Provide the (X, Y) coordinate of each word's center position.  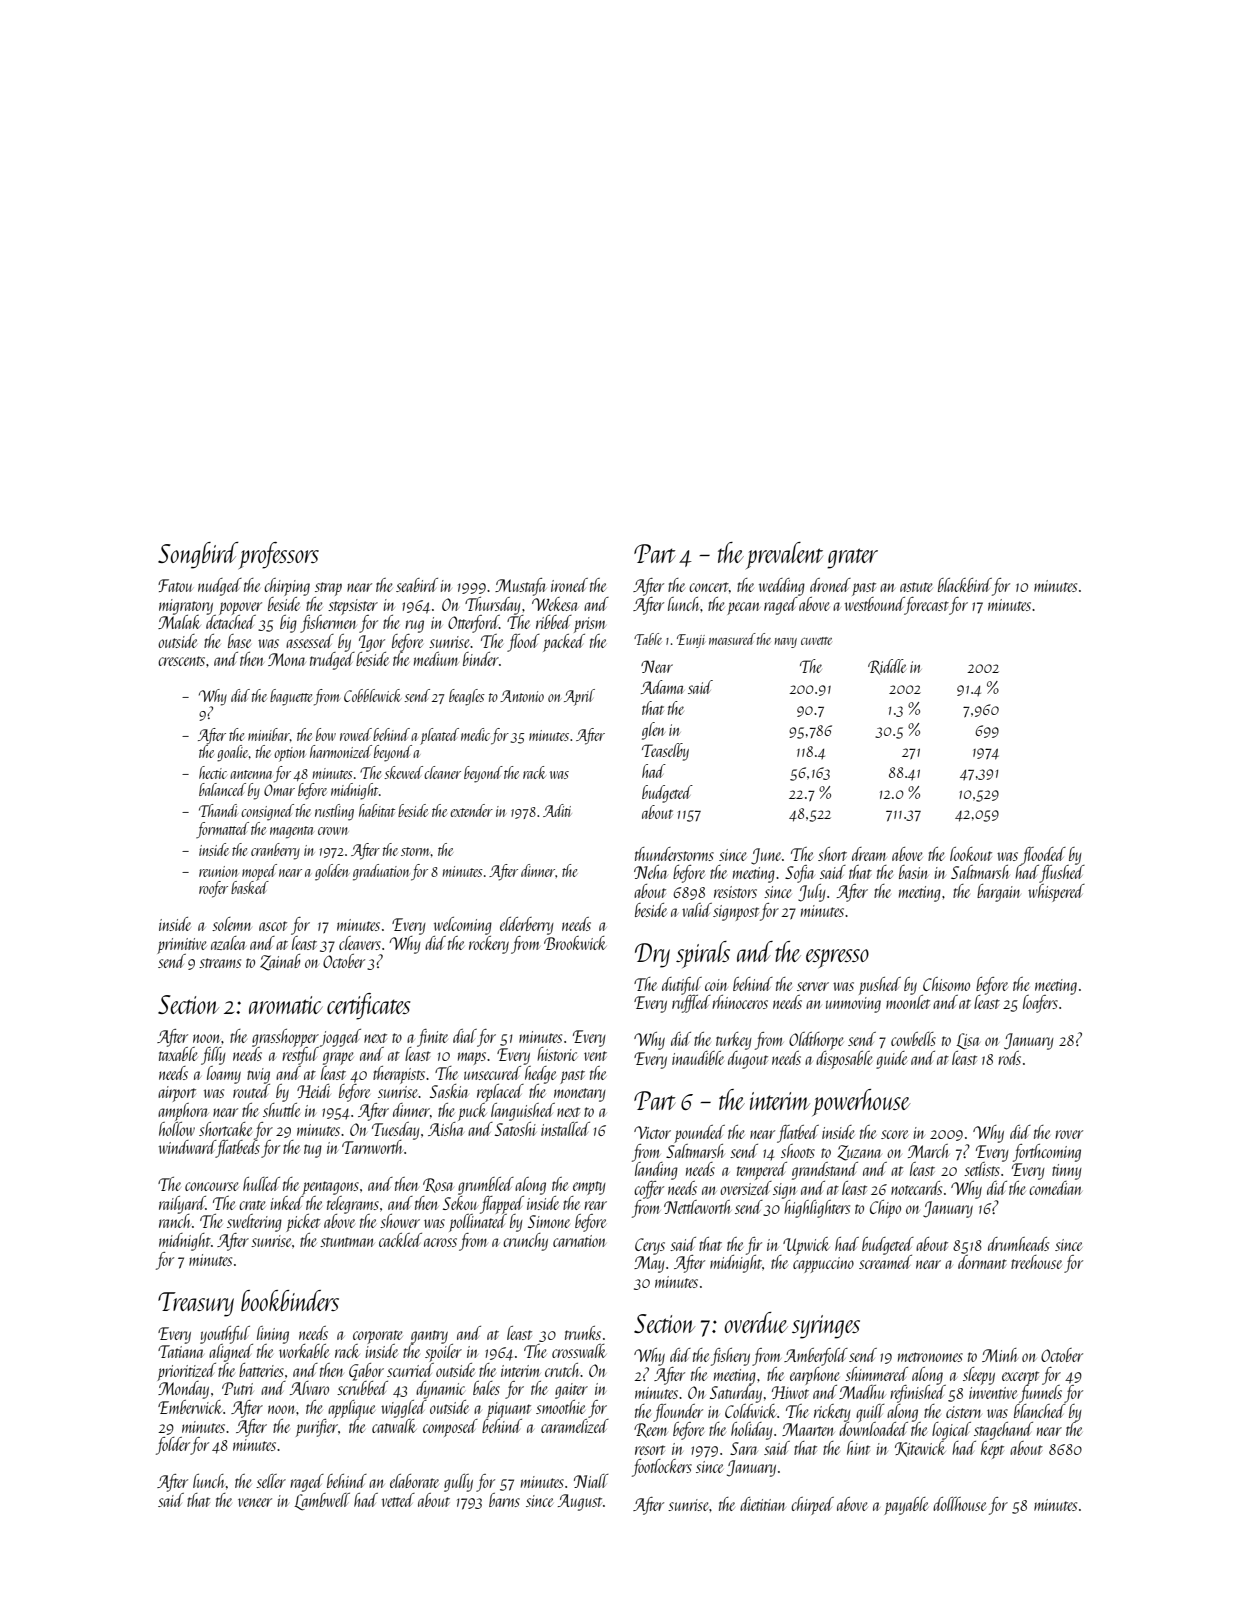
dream (869, 854)
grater (852, 558)
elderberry (527, 926)
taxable (178, 1054)
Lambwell (322, 1501)
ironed (569, 585)
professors (279, 555)
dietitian (762, 1504)
